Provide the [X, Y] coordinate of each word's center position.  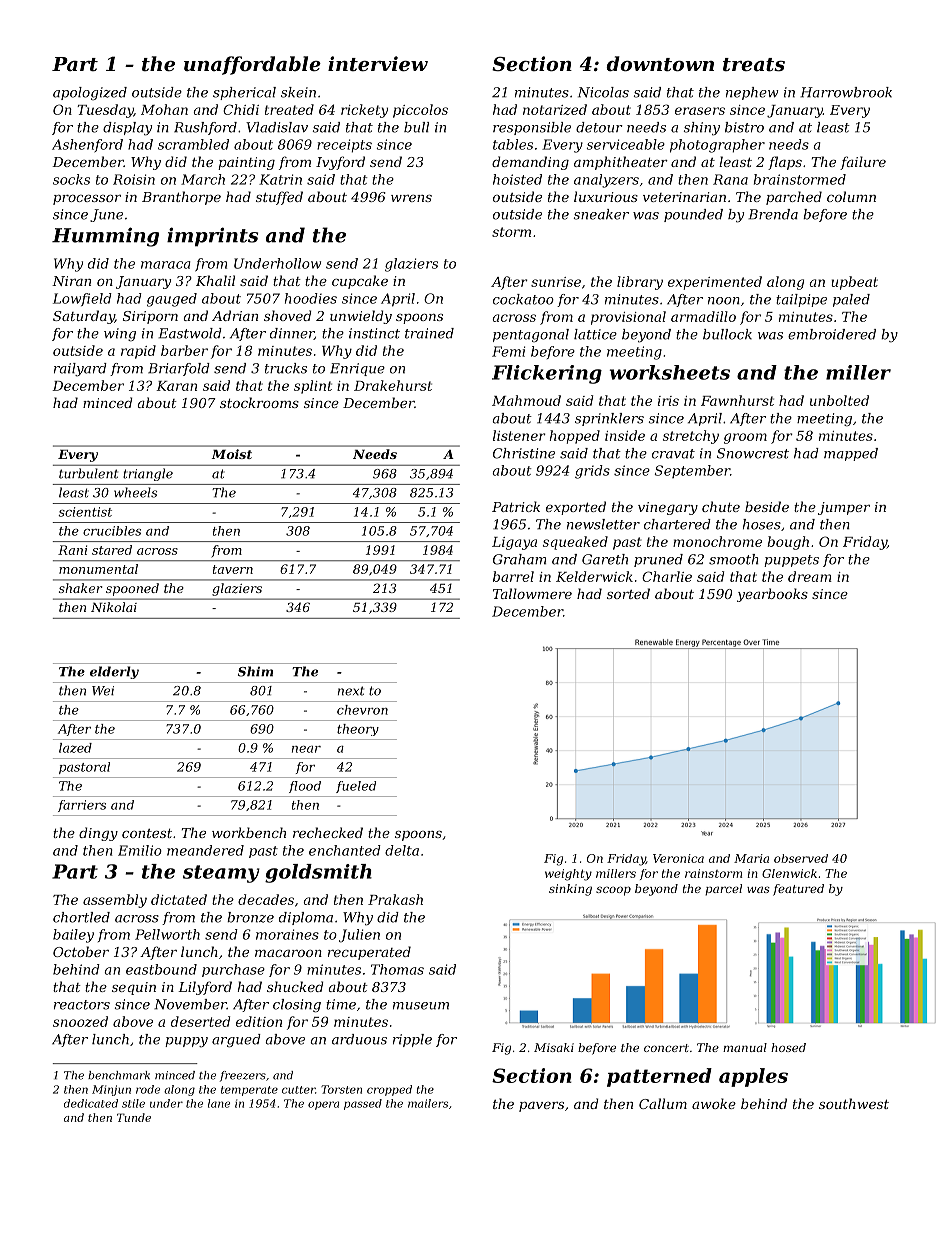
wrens [411, 198]
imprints [212, 237]
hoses [762, 524]
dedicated [91, 1103]
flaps [785, 163]
